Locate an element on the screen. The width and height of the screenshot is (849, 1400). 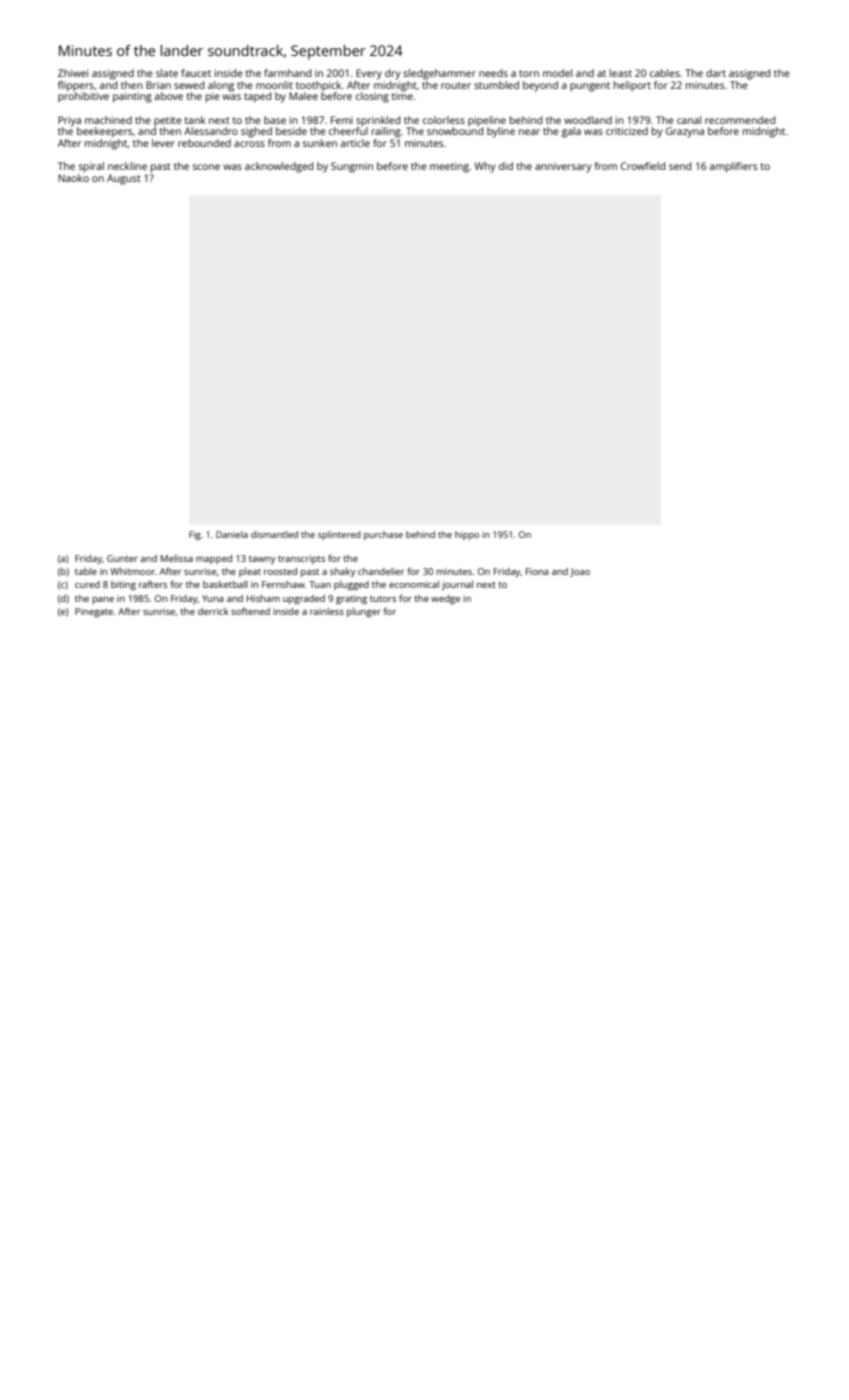
near is located at coordinates (529, 132).
